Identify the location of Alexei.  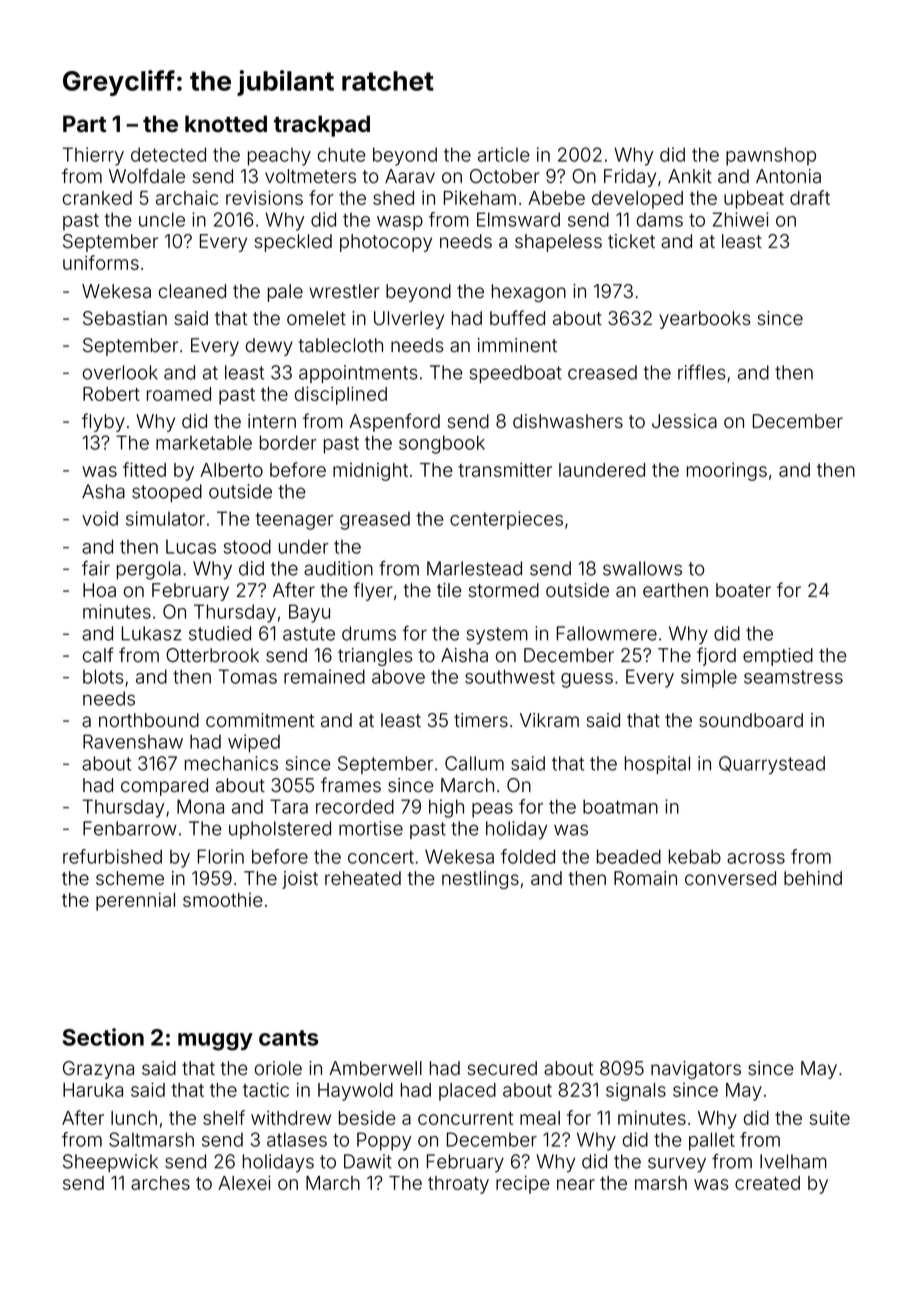
(244, 1183).
